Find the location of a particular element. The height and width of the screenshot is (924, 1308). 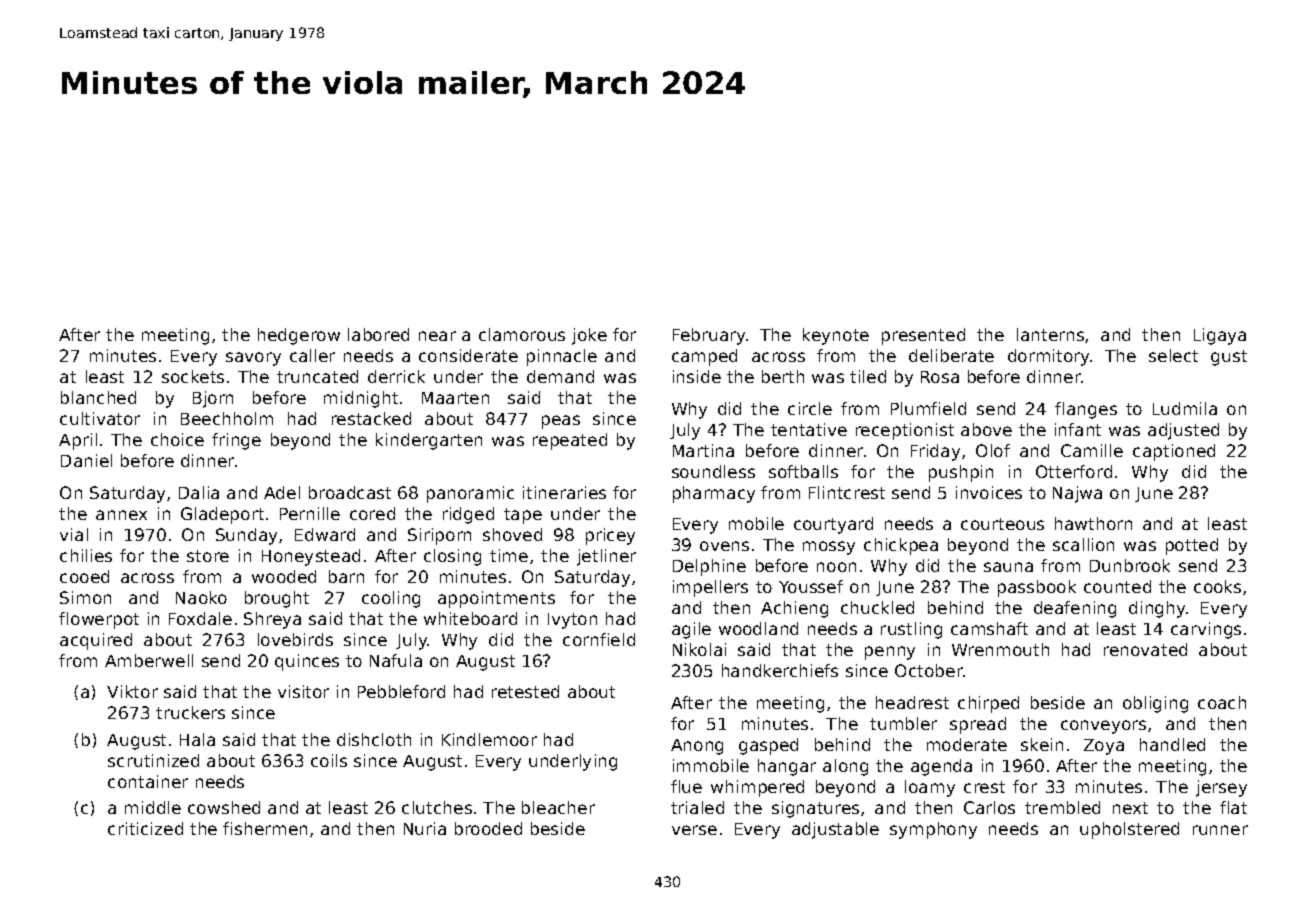

Naoko is located at coordinates (201, 597).
